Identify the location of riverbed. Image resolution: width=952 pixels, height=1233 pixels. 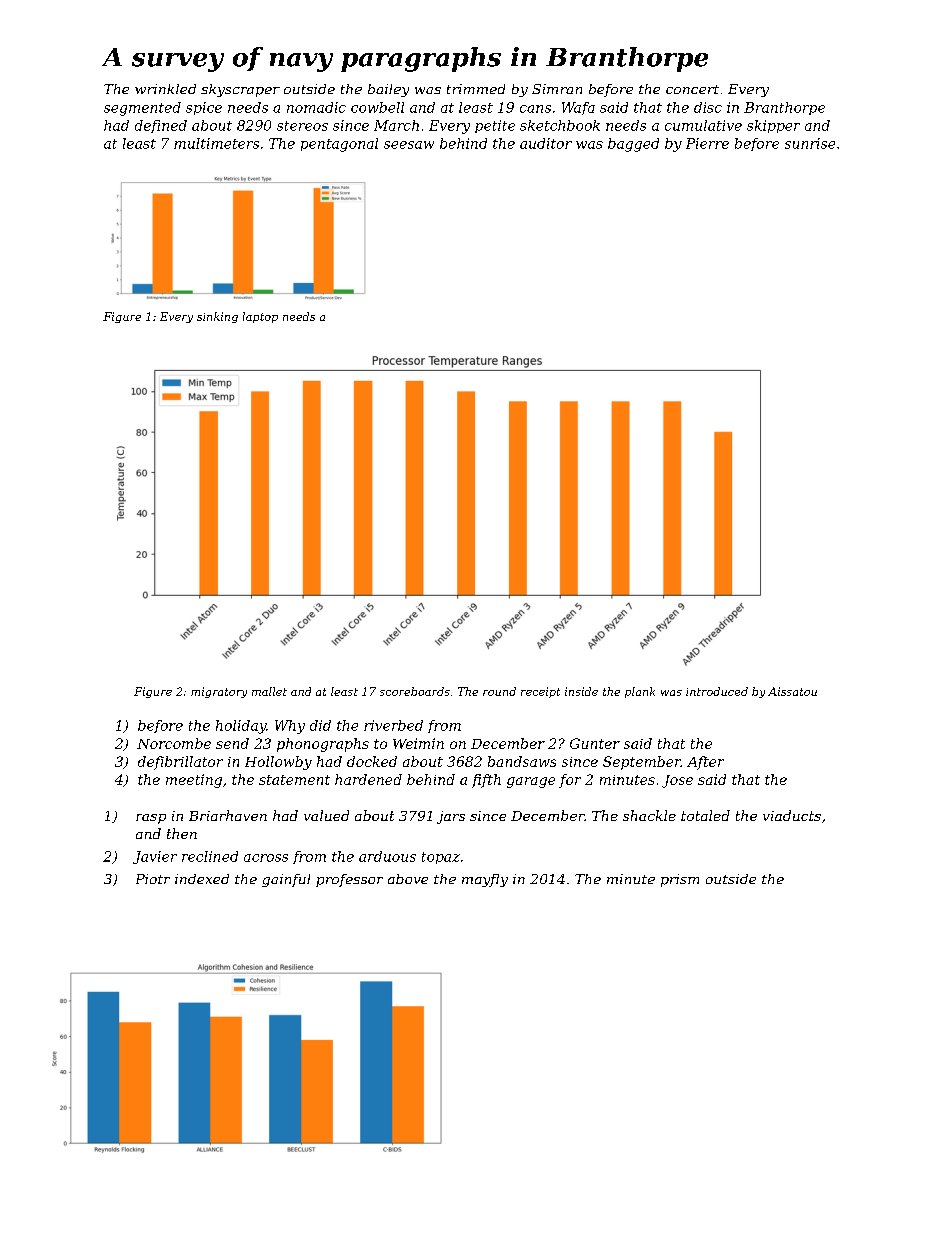
(393, 725).
